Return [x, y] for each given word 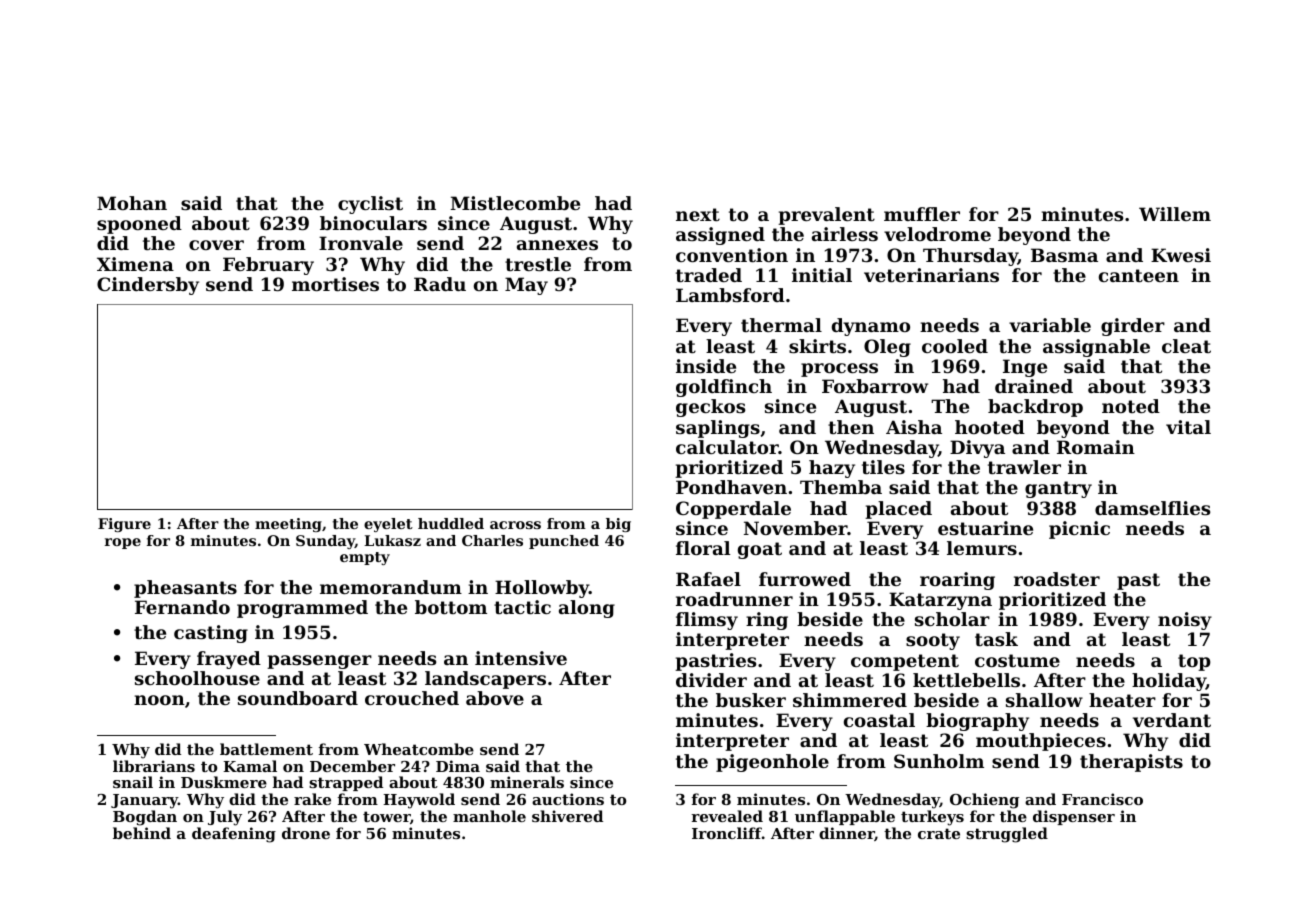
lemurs [982, 548]
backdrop [1035, 408]
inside [706, 366]
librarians [154, 766]
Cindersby [148, 286]
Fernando [182, 607]
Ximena [135, 264]
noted [1131, 406]
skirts [817, 346]
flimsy [707, 621]
